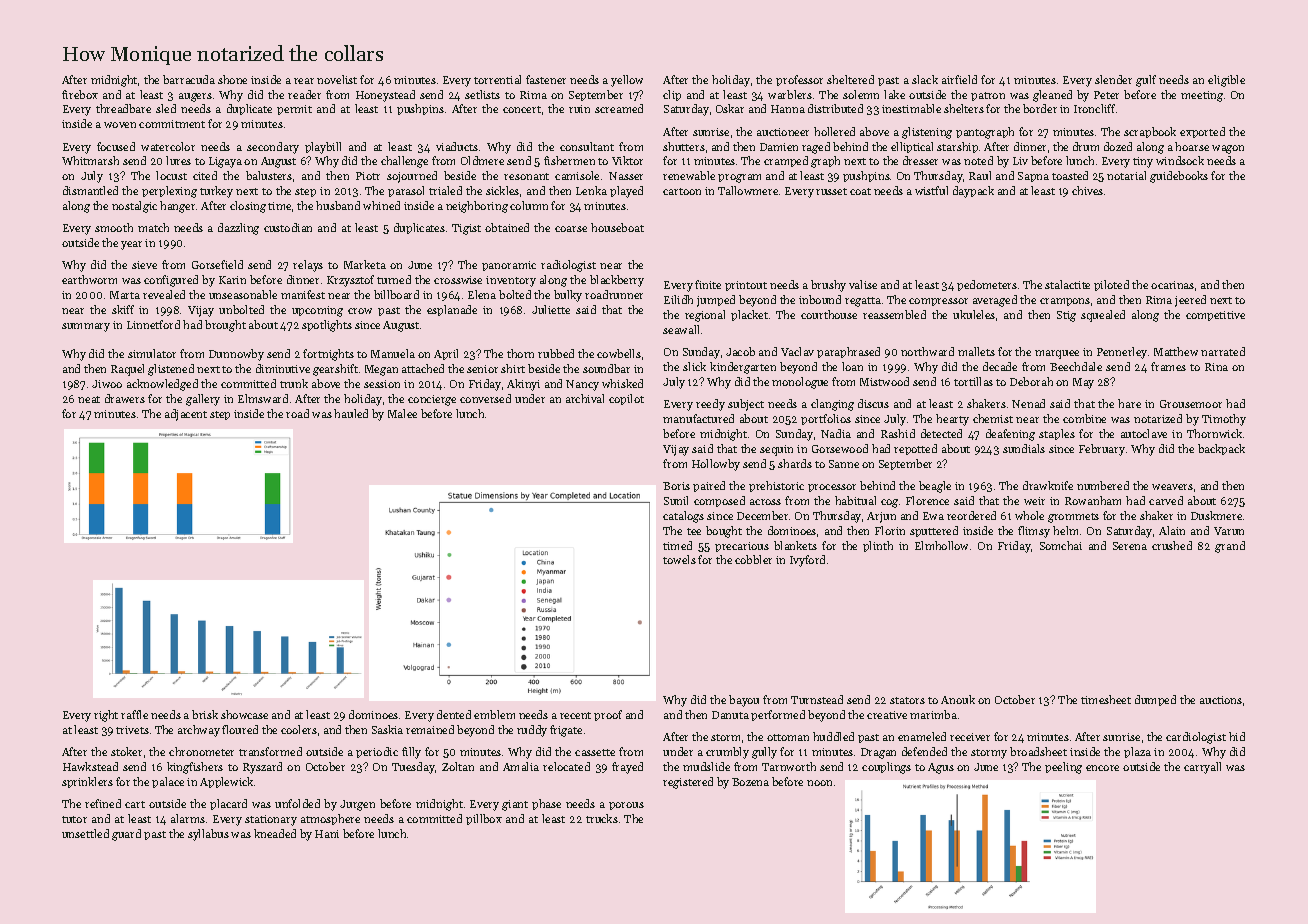 Image resolution: width=1308 pixels, height=924 pixels. I want to click on brisk, so click(205, 714).
